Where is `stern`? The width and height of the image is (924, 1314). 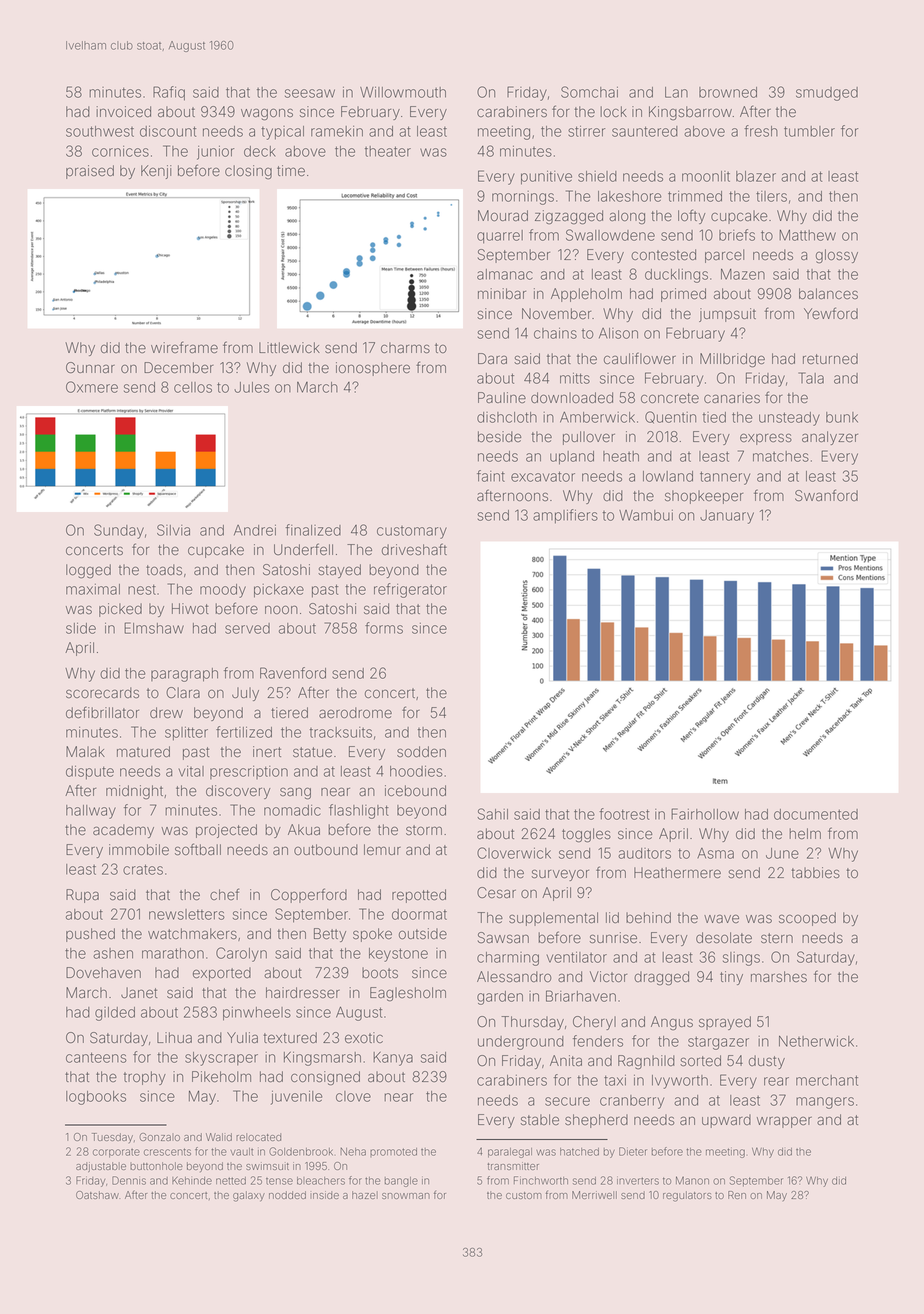 stern is located at coordinates (777, 938).
